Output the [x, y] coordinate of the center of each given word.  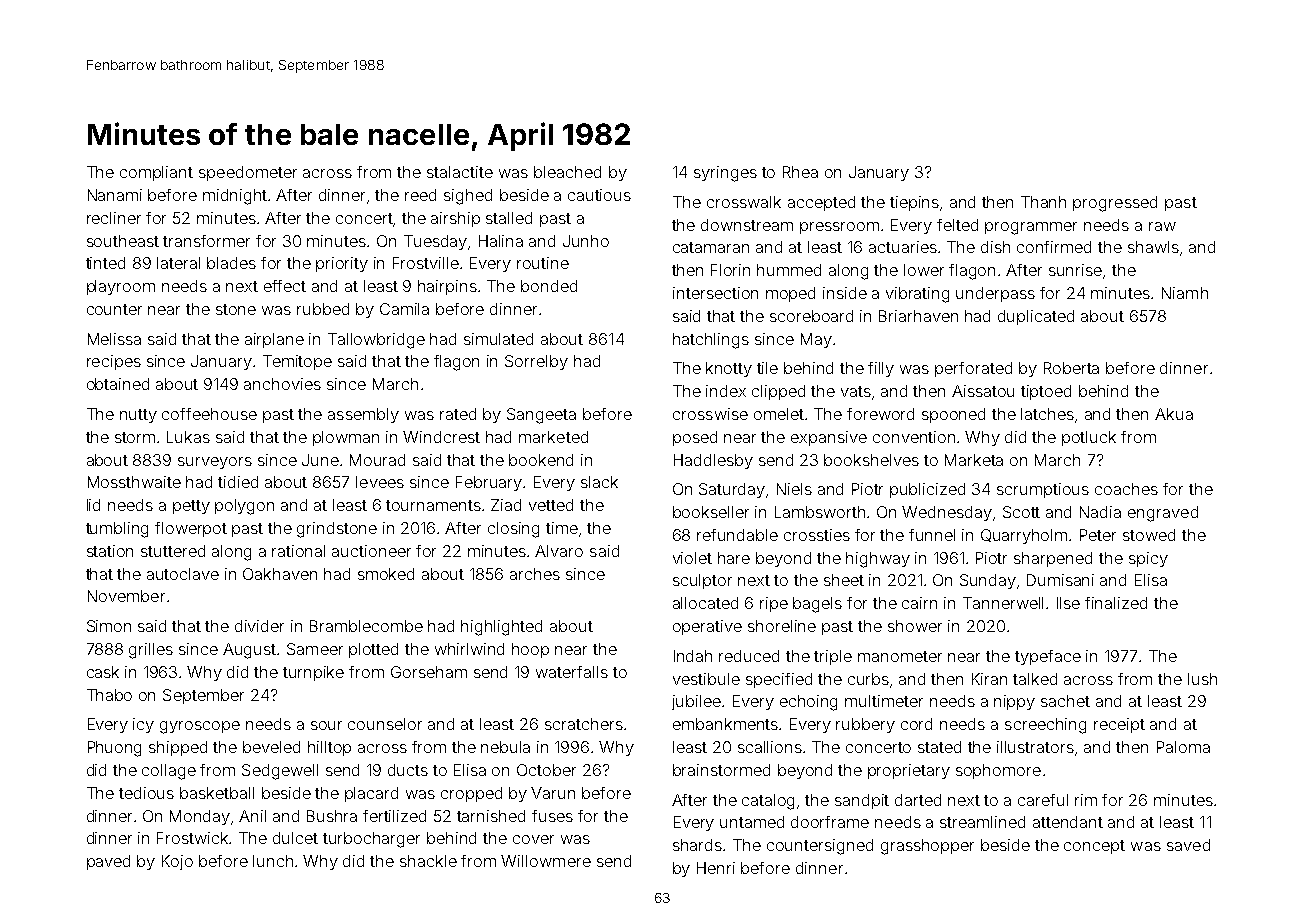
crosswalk [744, 202]
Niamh [1185, 293]
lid [93, 505]
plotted [373, 650]
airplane [274, 340]
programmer [1031, 228]
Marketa [974, 460]
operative [707, 627]
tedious [146, 793]
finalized [1116, 603]
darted [918, 800]
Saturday [733, 490]
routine [543, 263]
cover [533, 839]
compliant [156, 173]
